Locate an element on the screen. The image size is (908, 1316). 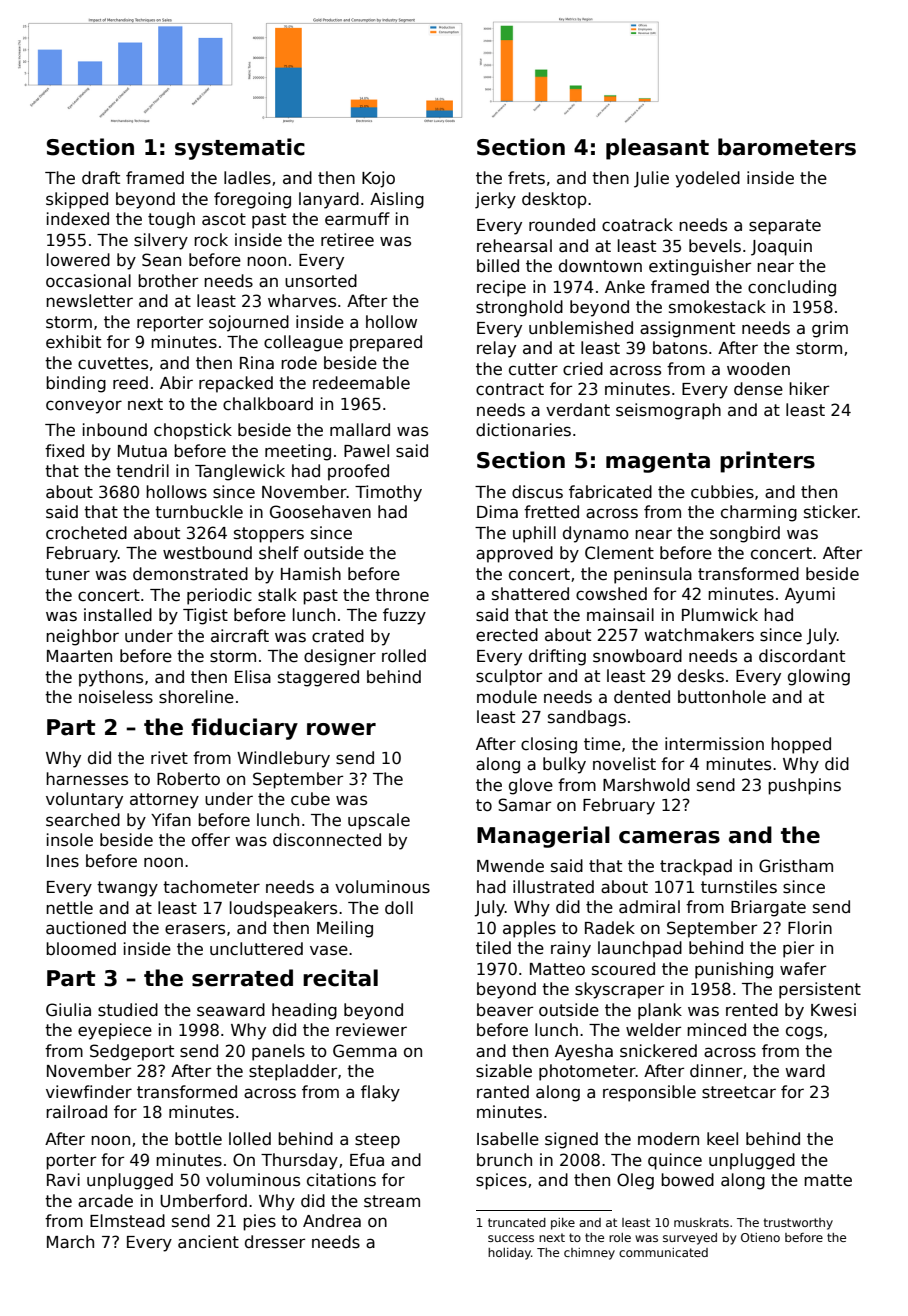
systematic is located at coordinates (240, 149).
